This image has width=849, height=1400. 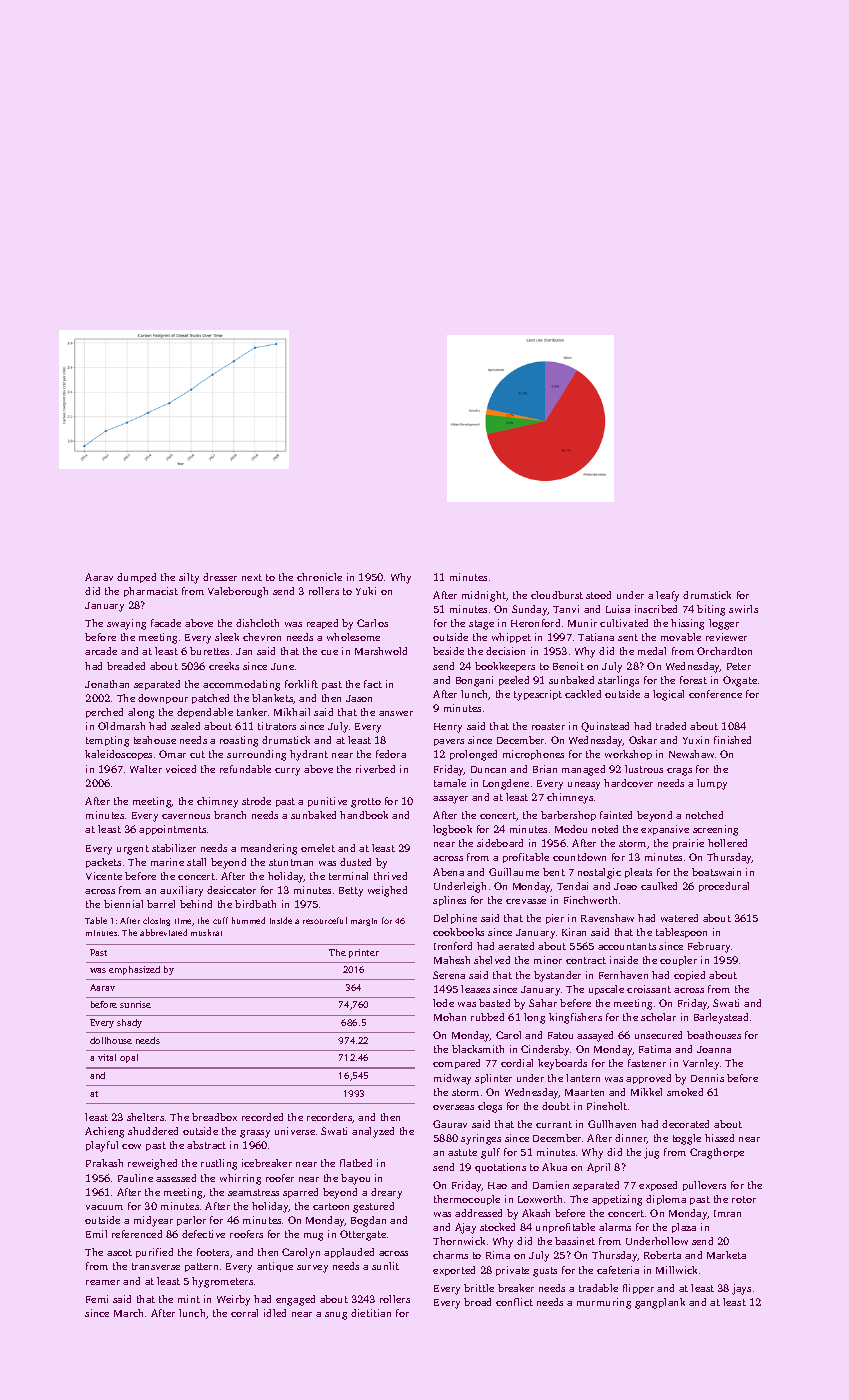 What do you see at coordinates (696, 740) in the image?
I see `Yuxin` at bounding box center [696, 740].
